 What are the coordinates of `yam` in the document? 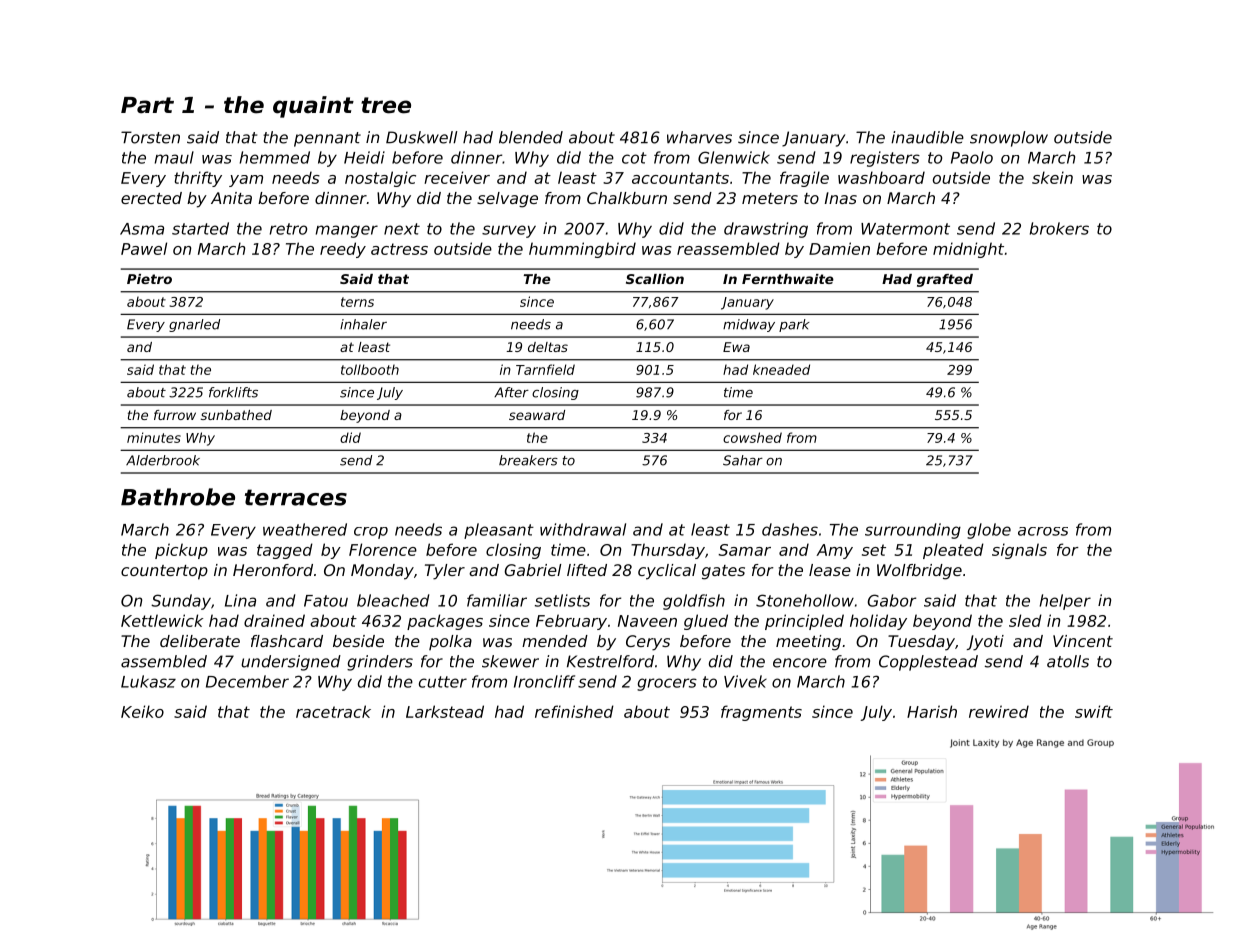 It's located at (246, 181).
